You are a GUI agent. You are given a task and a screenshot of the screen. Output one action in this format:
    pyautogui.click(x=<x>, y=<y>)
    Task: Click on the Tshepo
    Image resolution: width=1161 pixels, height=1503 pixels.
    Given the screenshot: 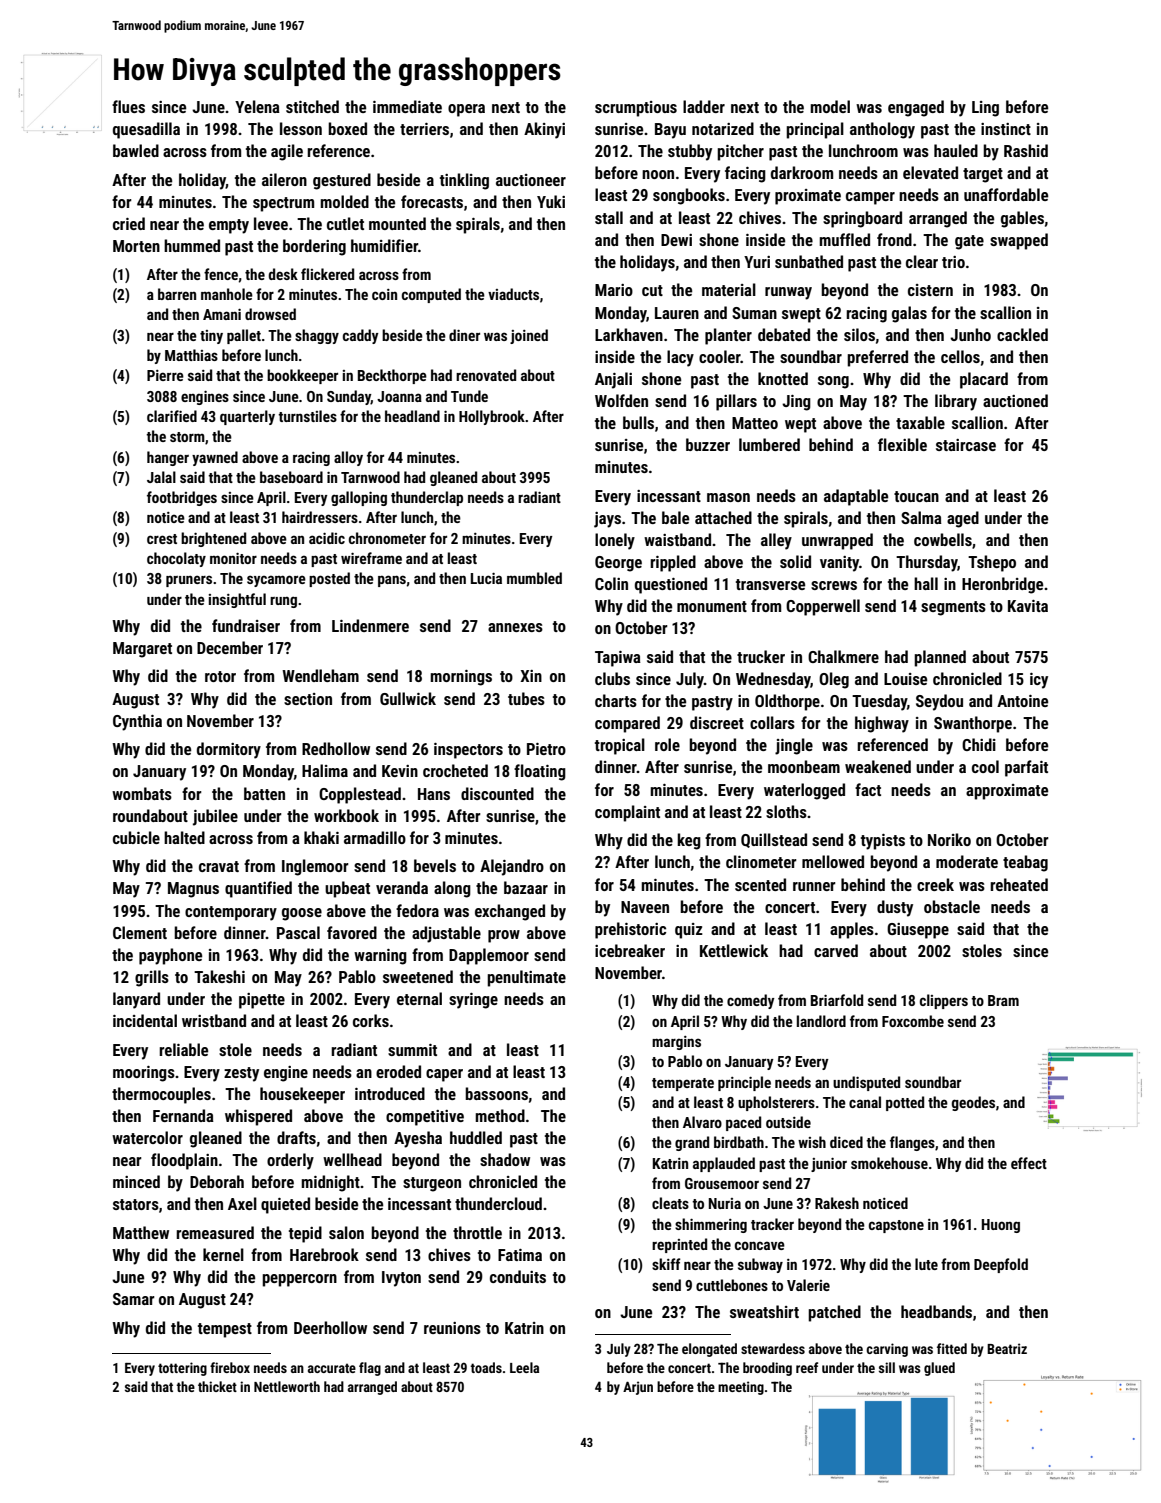 What is the action you would take?
    pyautogui.click(x=992, y=563)
